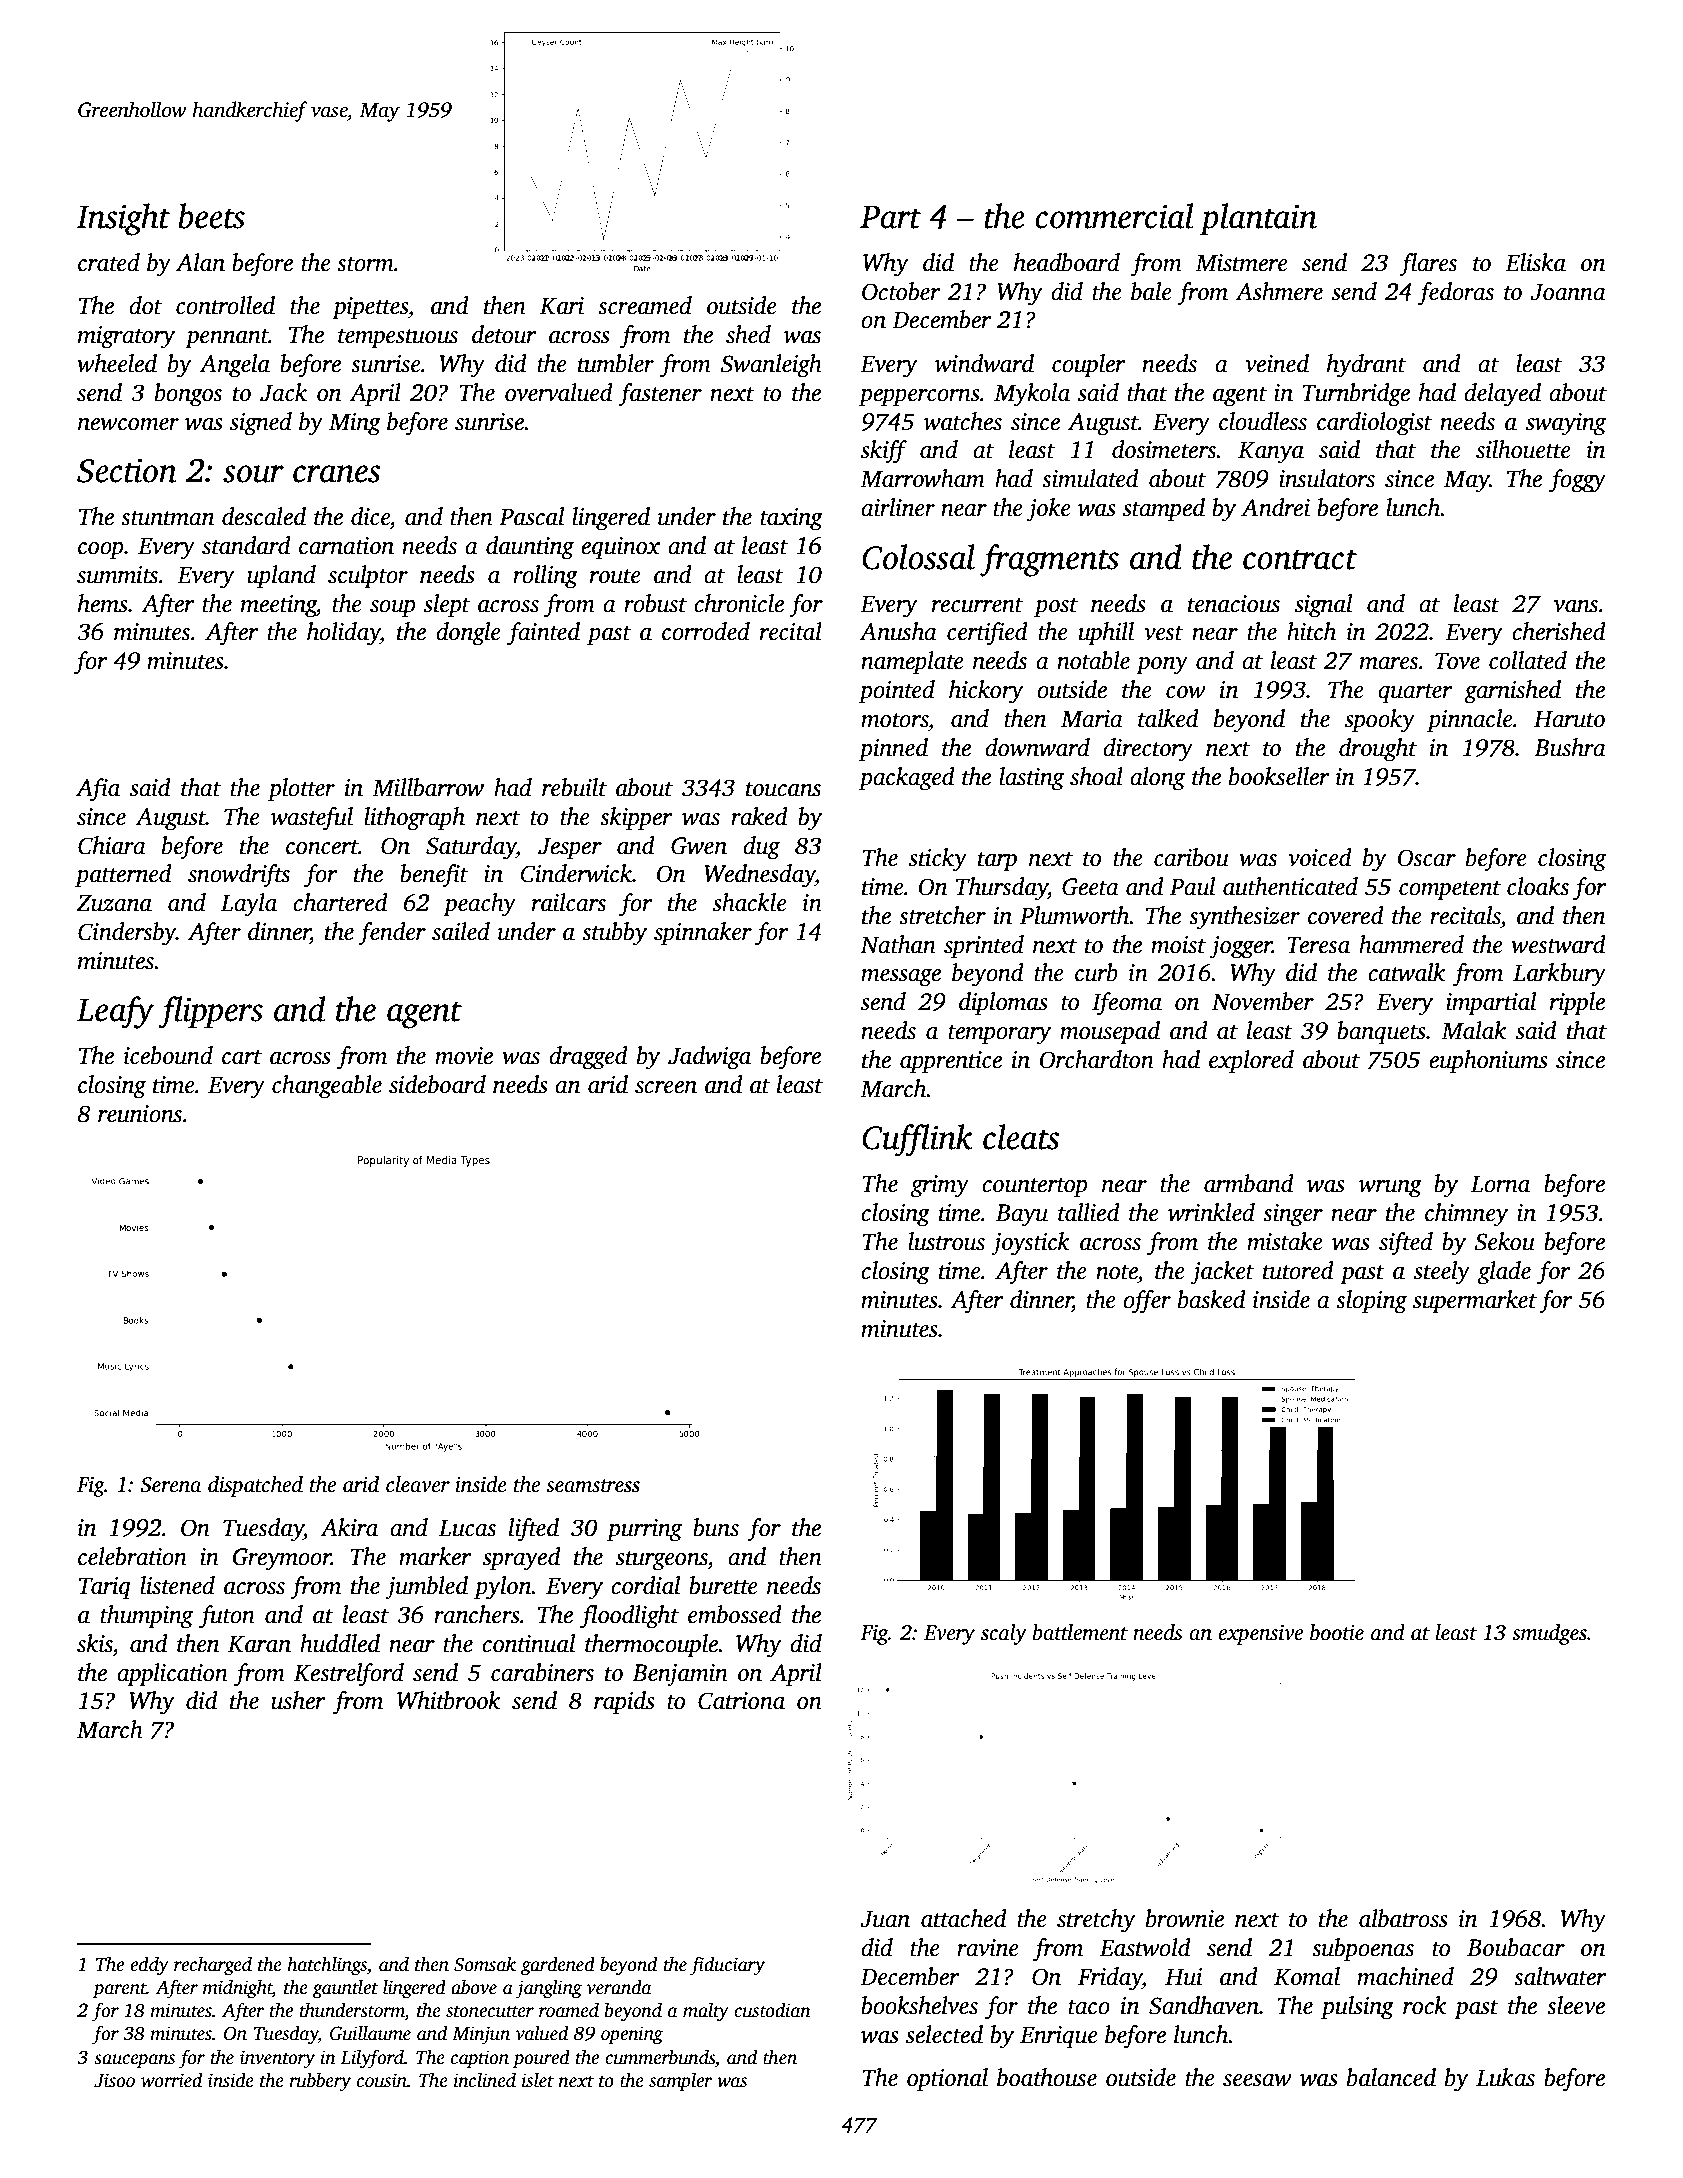  What do you see at coordinates (629, 1617) in the screenshot?
I see `floodlight` at bounding box center [629, 1617].
